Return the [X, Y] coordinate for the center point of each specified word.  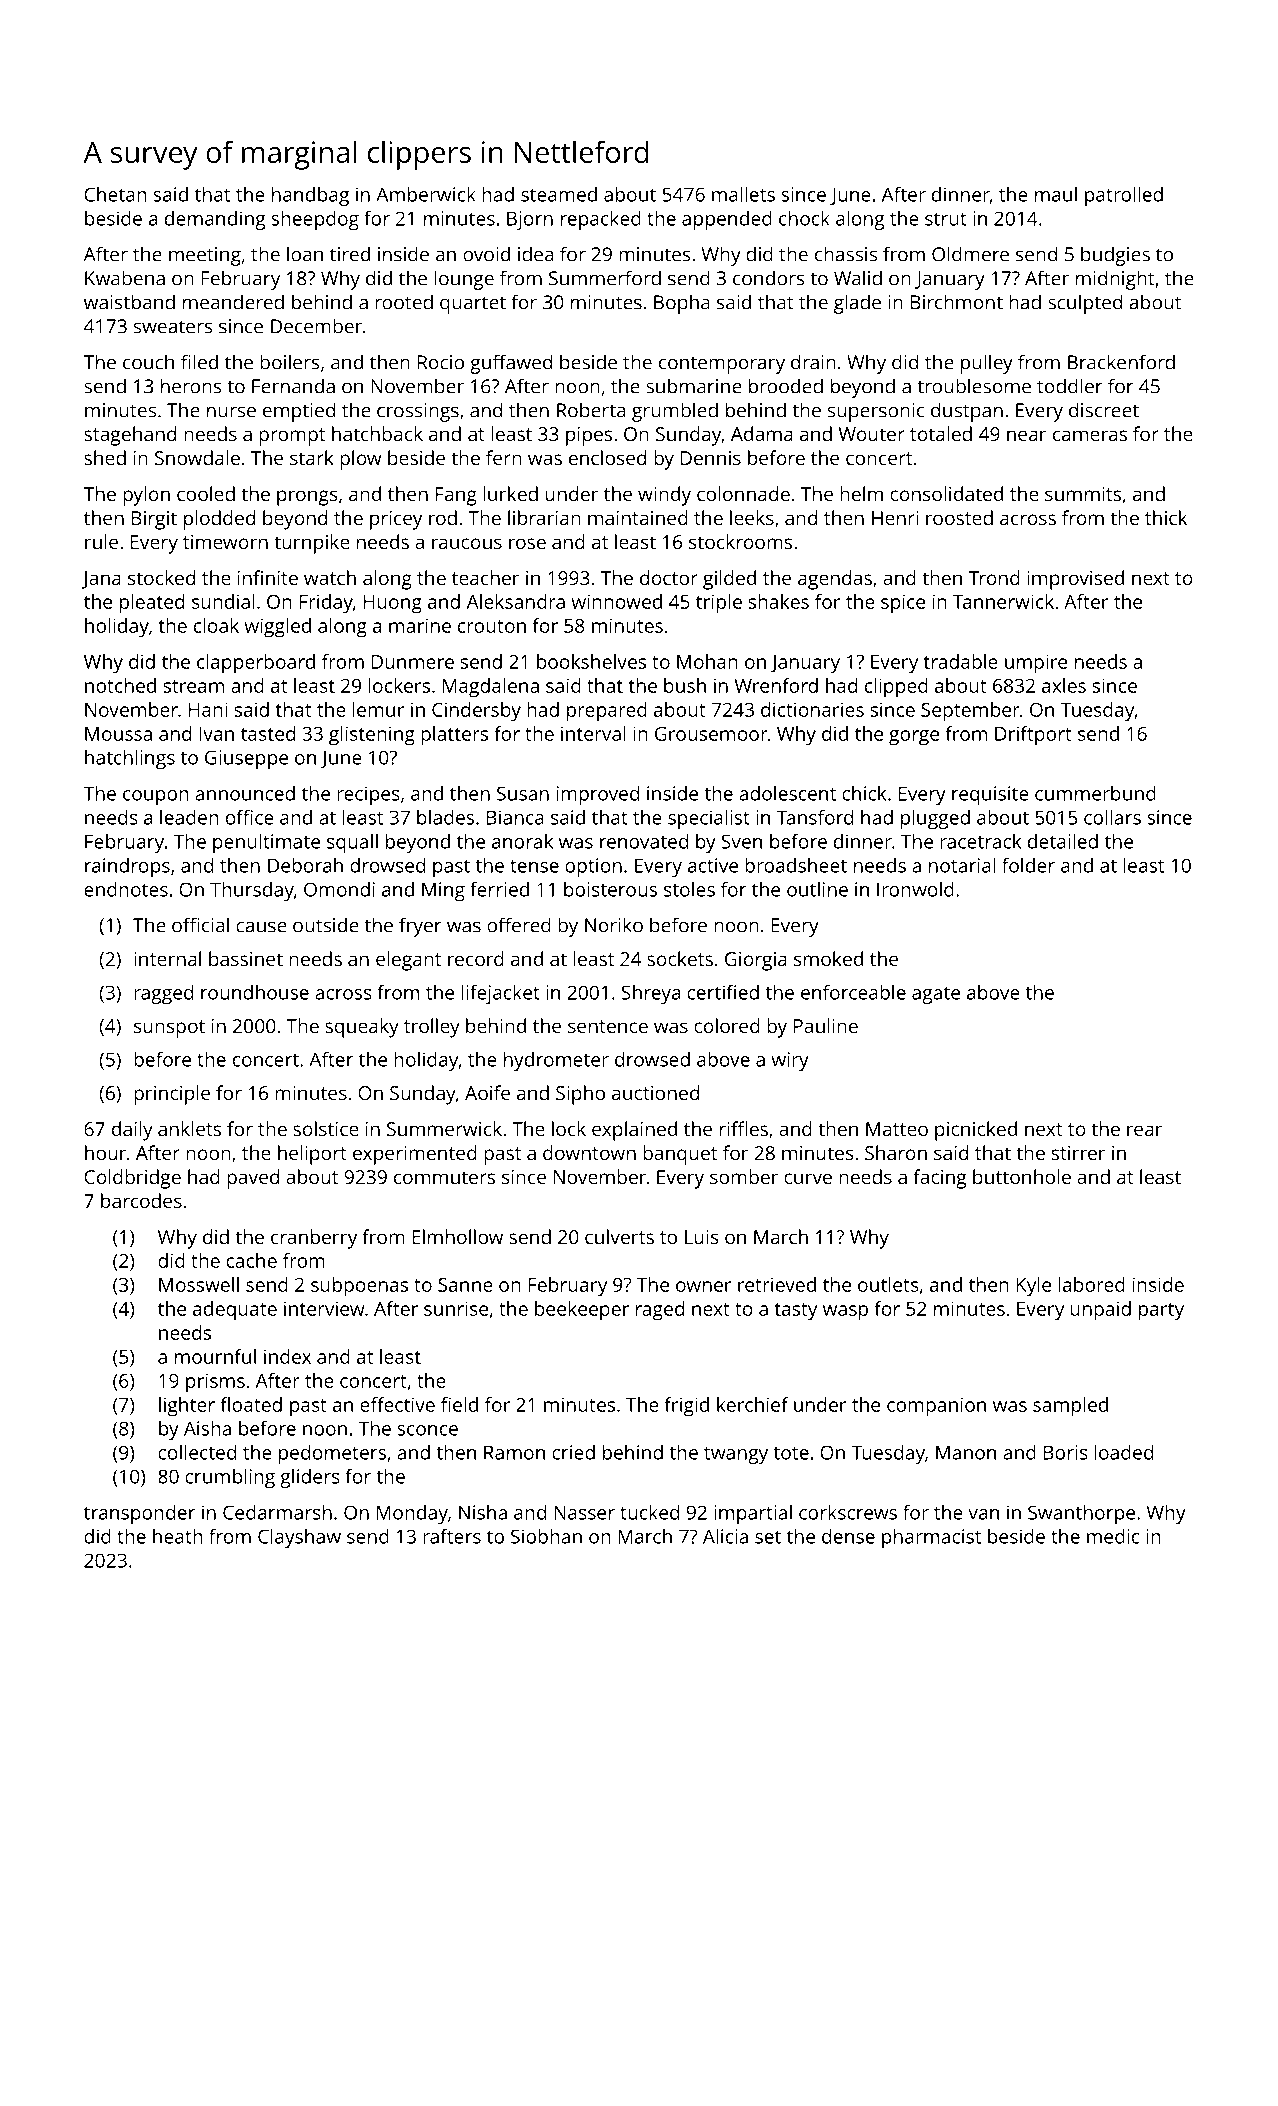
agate [936, 995]
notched [120, 685]
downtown [589, 1152]
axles [1064, 685]
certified [723, 992]
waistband [129, 302]
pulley [987, 364]
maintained [638, 517]
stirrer [1078, 1153]
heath [178, 1536]
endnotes [126, 889]
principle [172, 1095]
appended [727, 220]
